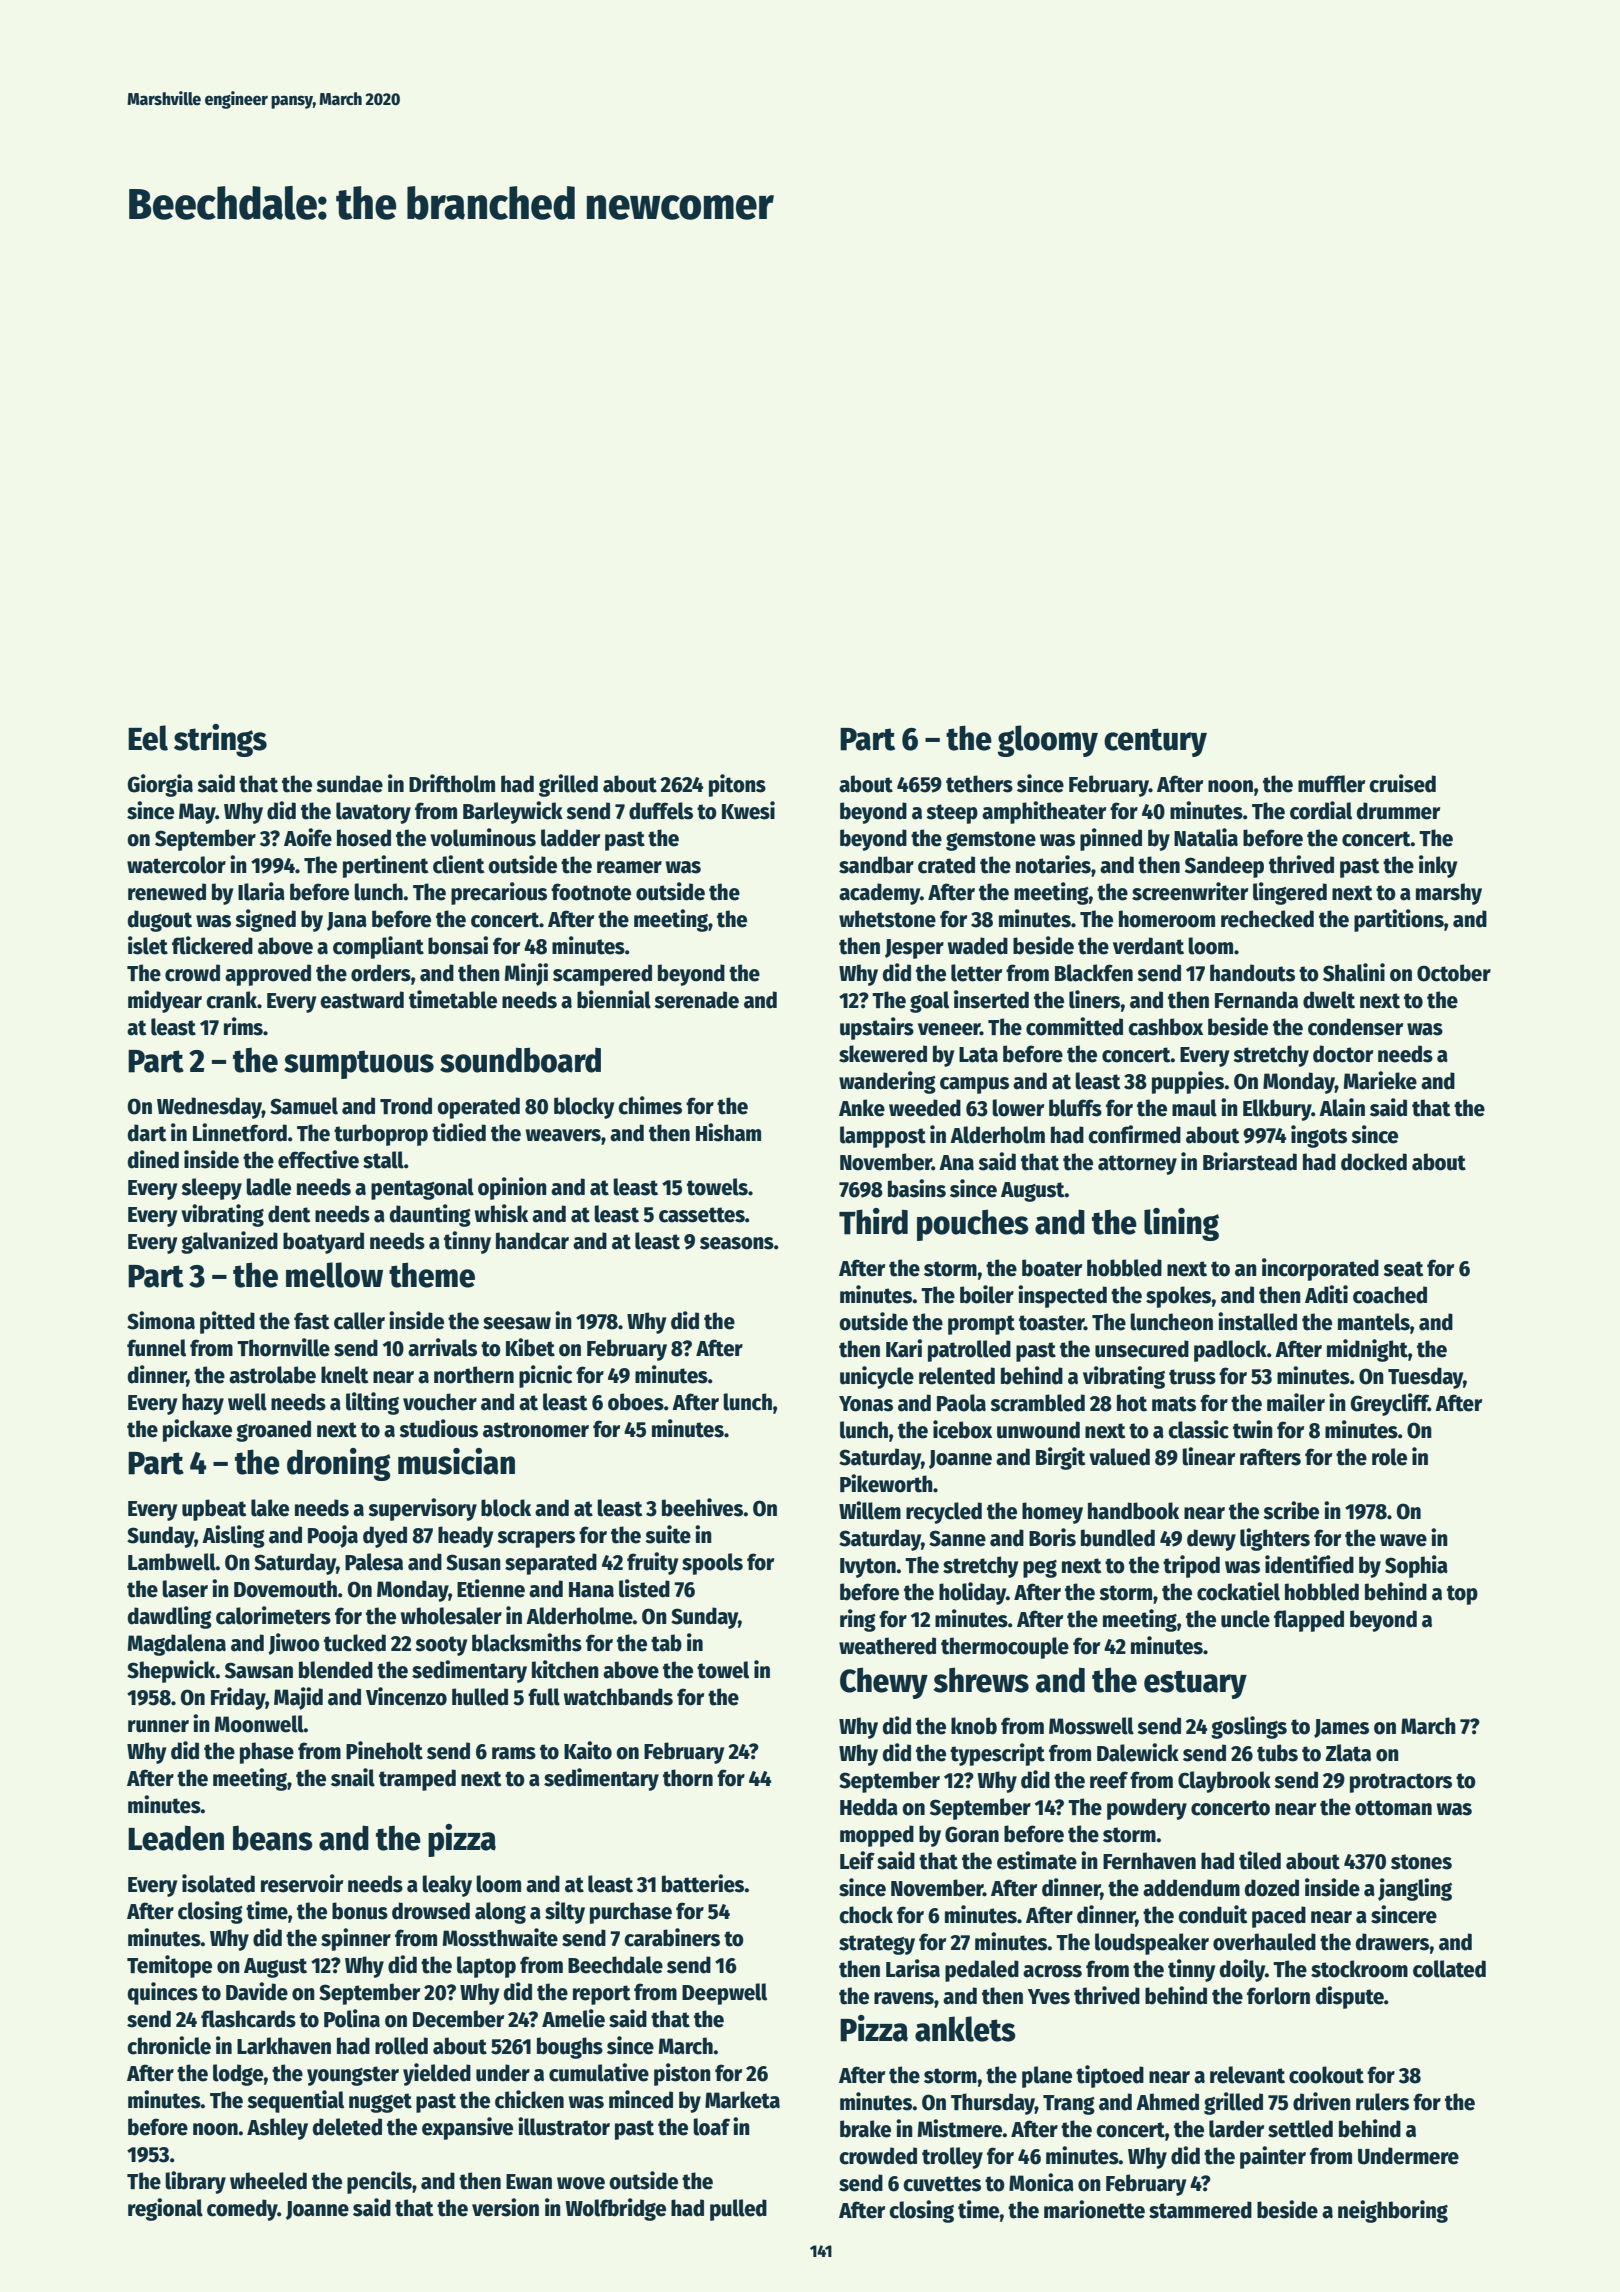 Image resolution: width=1620 pixels, height=2292 pixels. What do you see at coordinates (1165, 1027) in the screenshot?
I see `cashbox` at bounding box center [1165, 1027].
